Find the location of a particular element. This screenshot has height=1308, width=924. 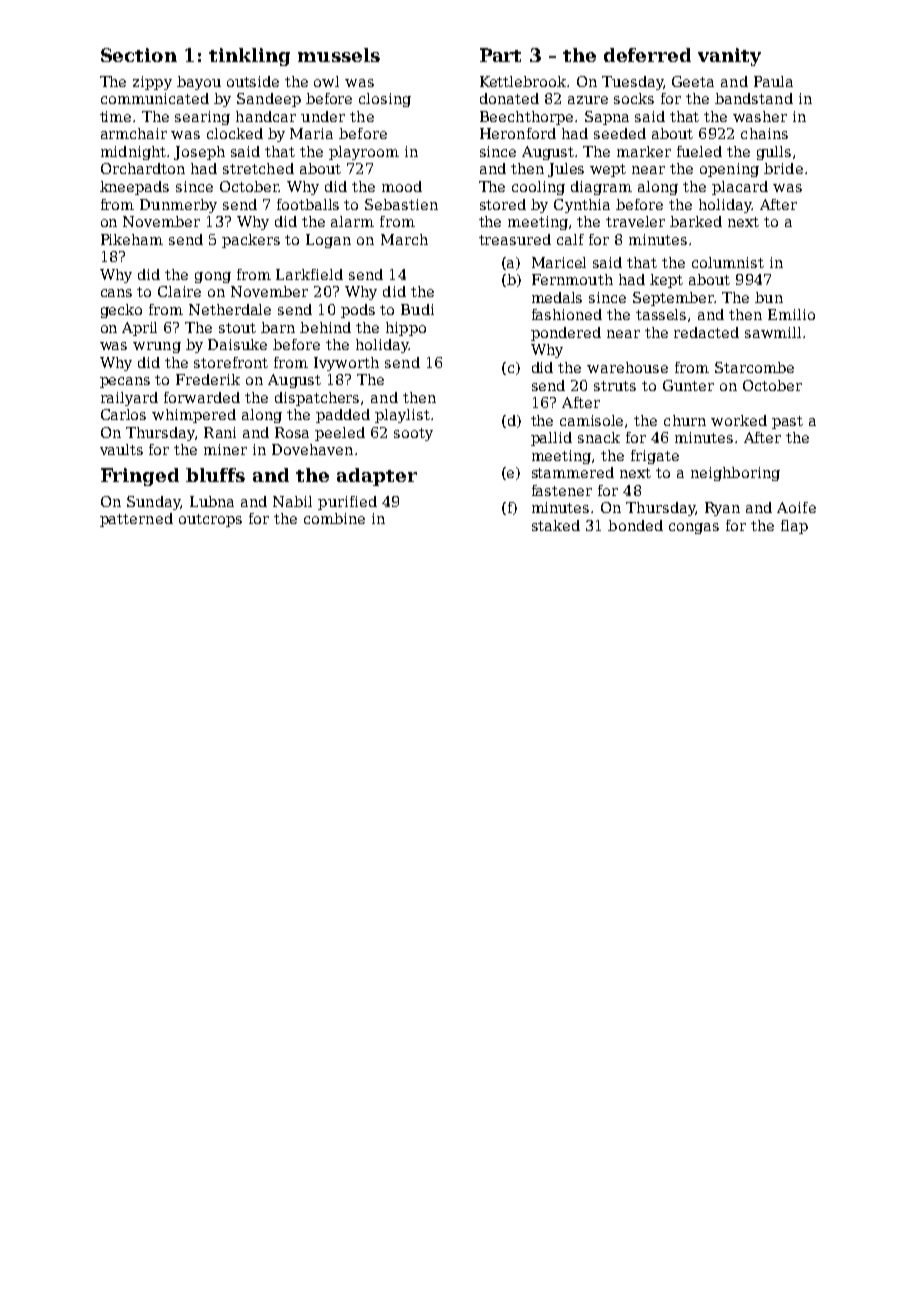

deferred is located at coordinates (647, 55).
